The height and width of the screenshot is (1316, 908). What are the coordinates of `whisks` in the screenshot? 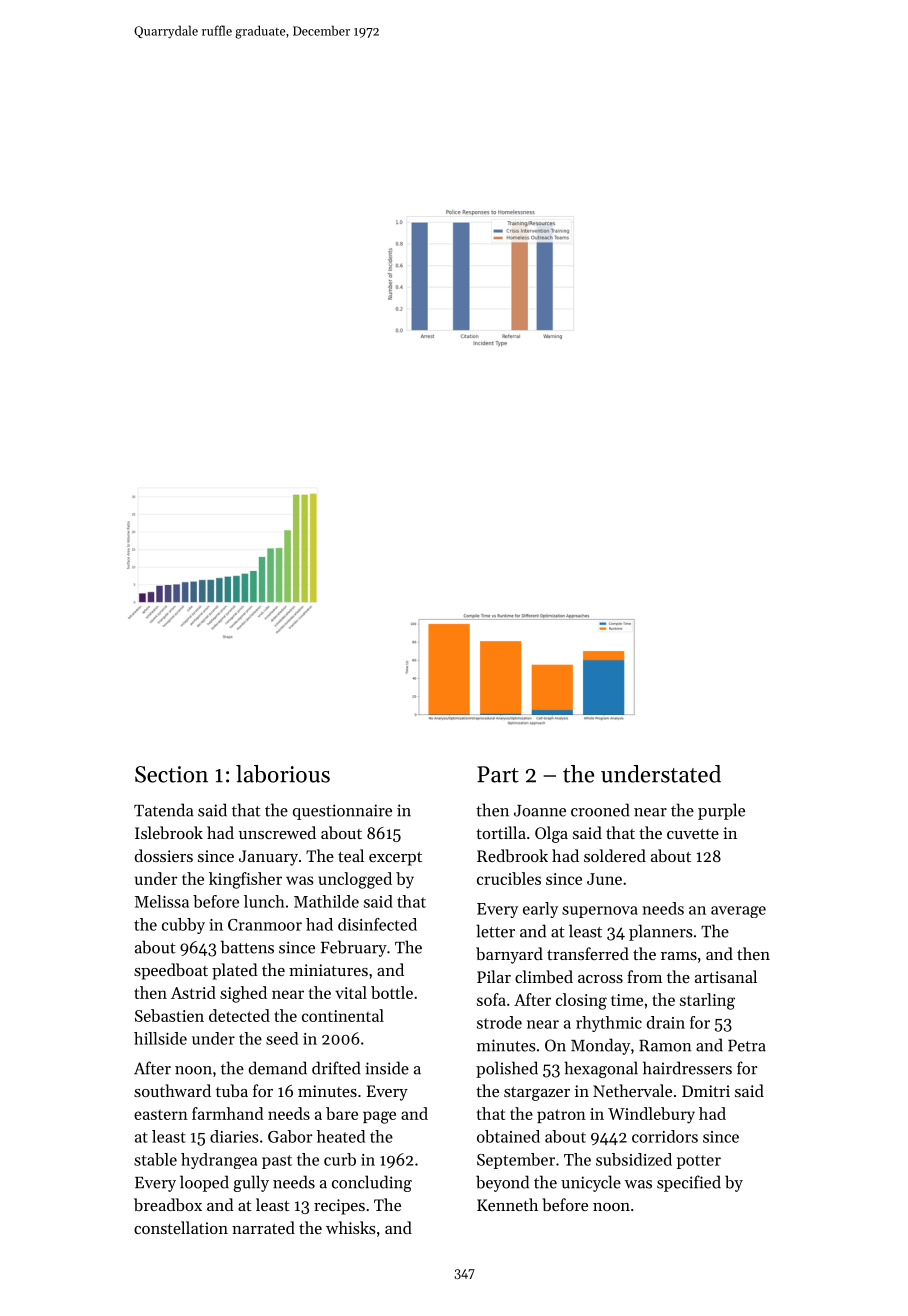 It's located at (351, 1227).
